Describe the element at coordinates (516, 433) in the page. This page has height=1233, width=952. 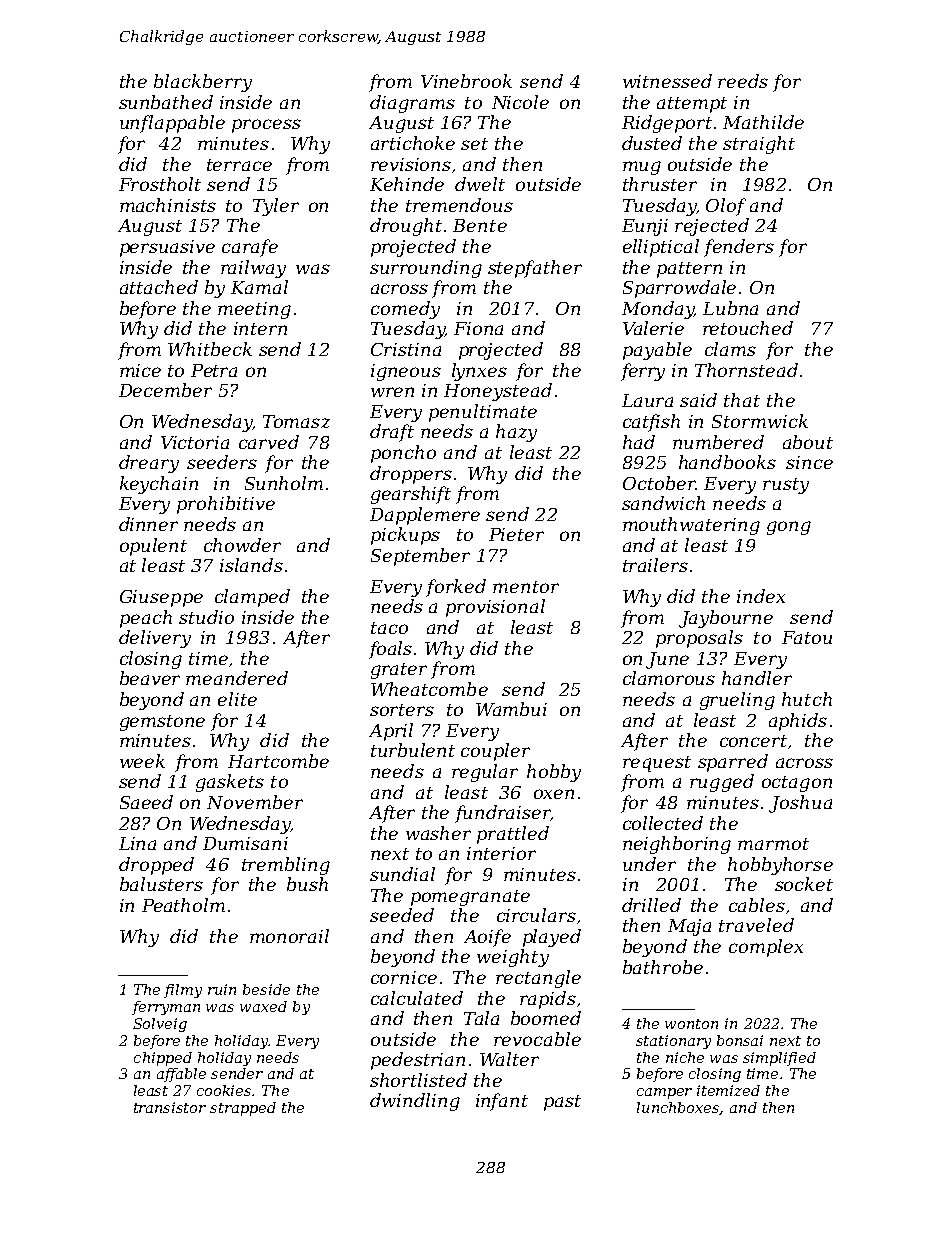
I see `hazy` at that location.
